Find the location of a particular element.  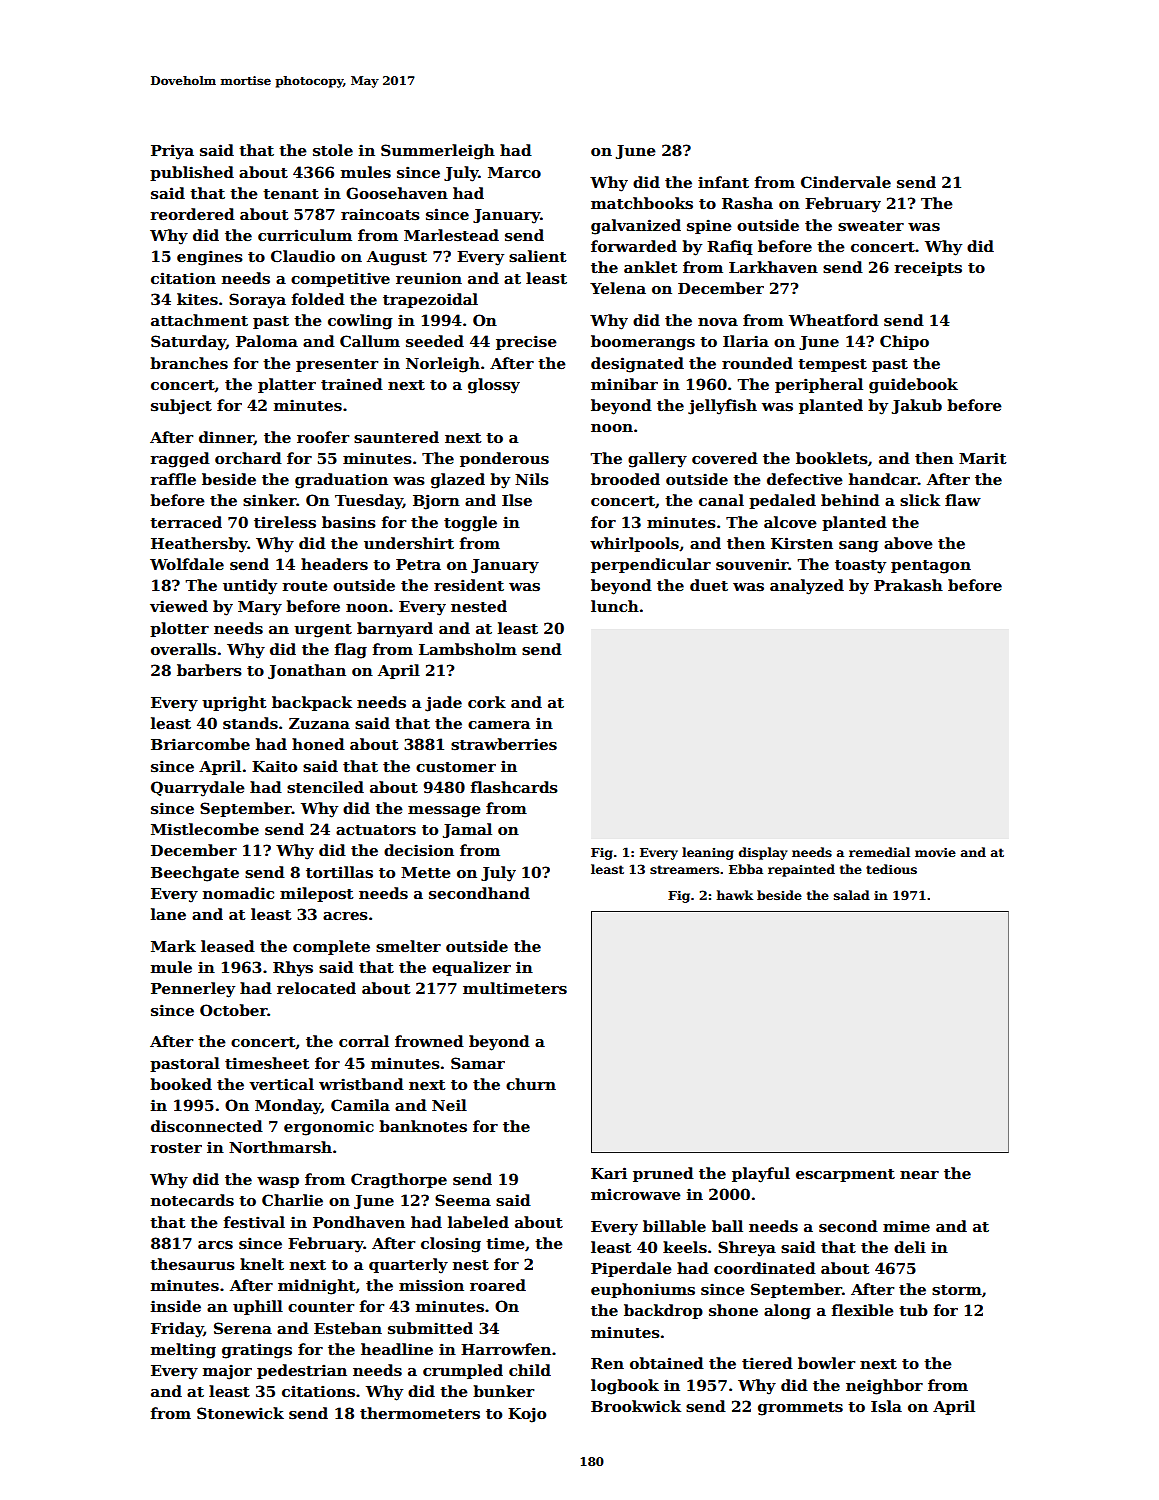

festival is located at coordinates (254, 1222).
